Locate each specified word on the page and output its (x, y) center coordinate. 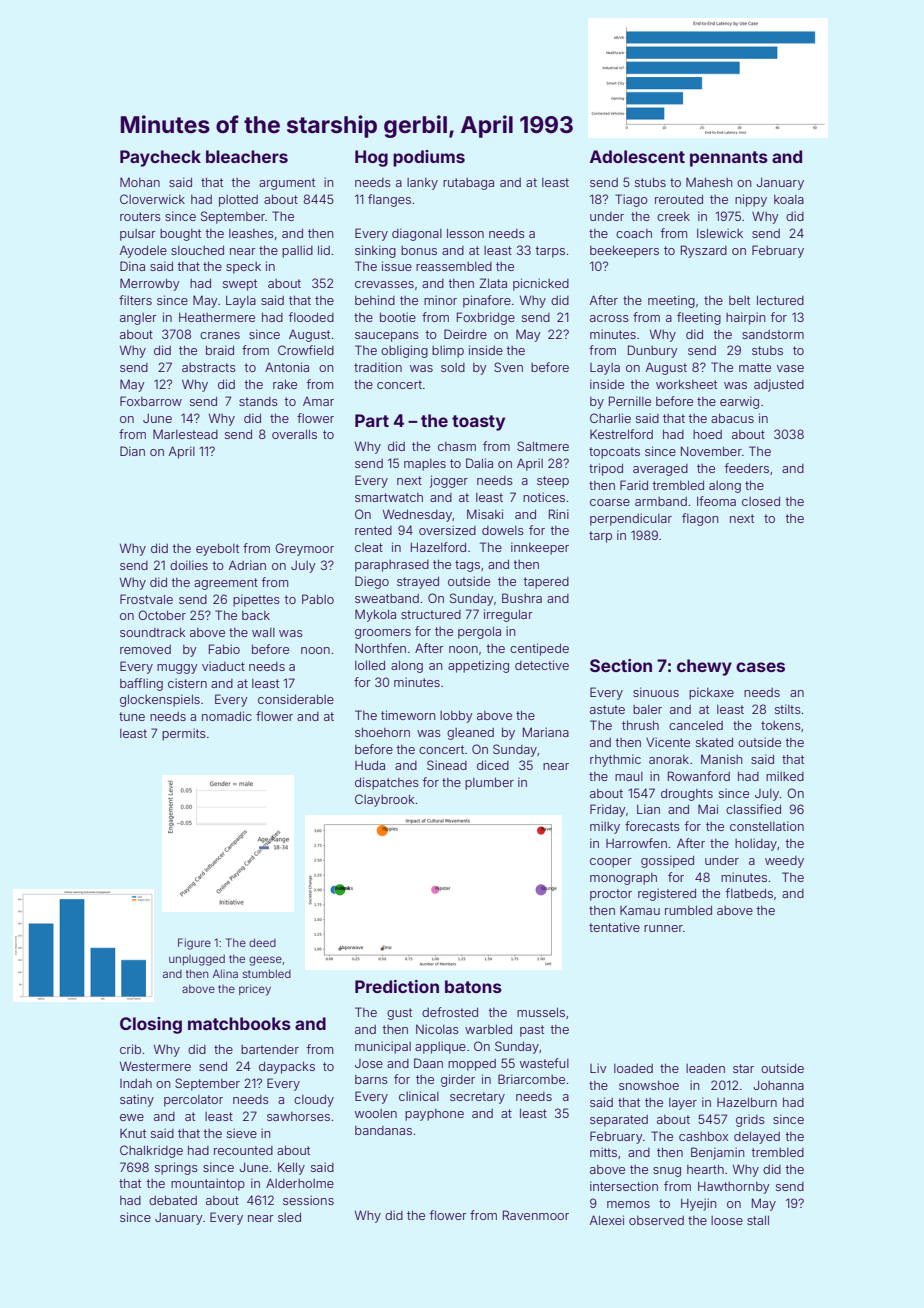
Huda (370, 765)
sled (289, 1217)
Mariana (546, 732)
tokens (781, 725)
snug (667, 1172)
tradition (378, 367)
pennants (729, 159)
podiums (429, 158)
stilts (788, 709)
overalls (294, 434)
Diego (372, 582)
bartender (270, 1049)
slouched (197, 250)
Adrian (247, 565)
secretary (477, 1098)
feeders (747, 468)
